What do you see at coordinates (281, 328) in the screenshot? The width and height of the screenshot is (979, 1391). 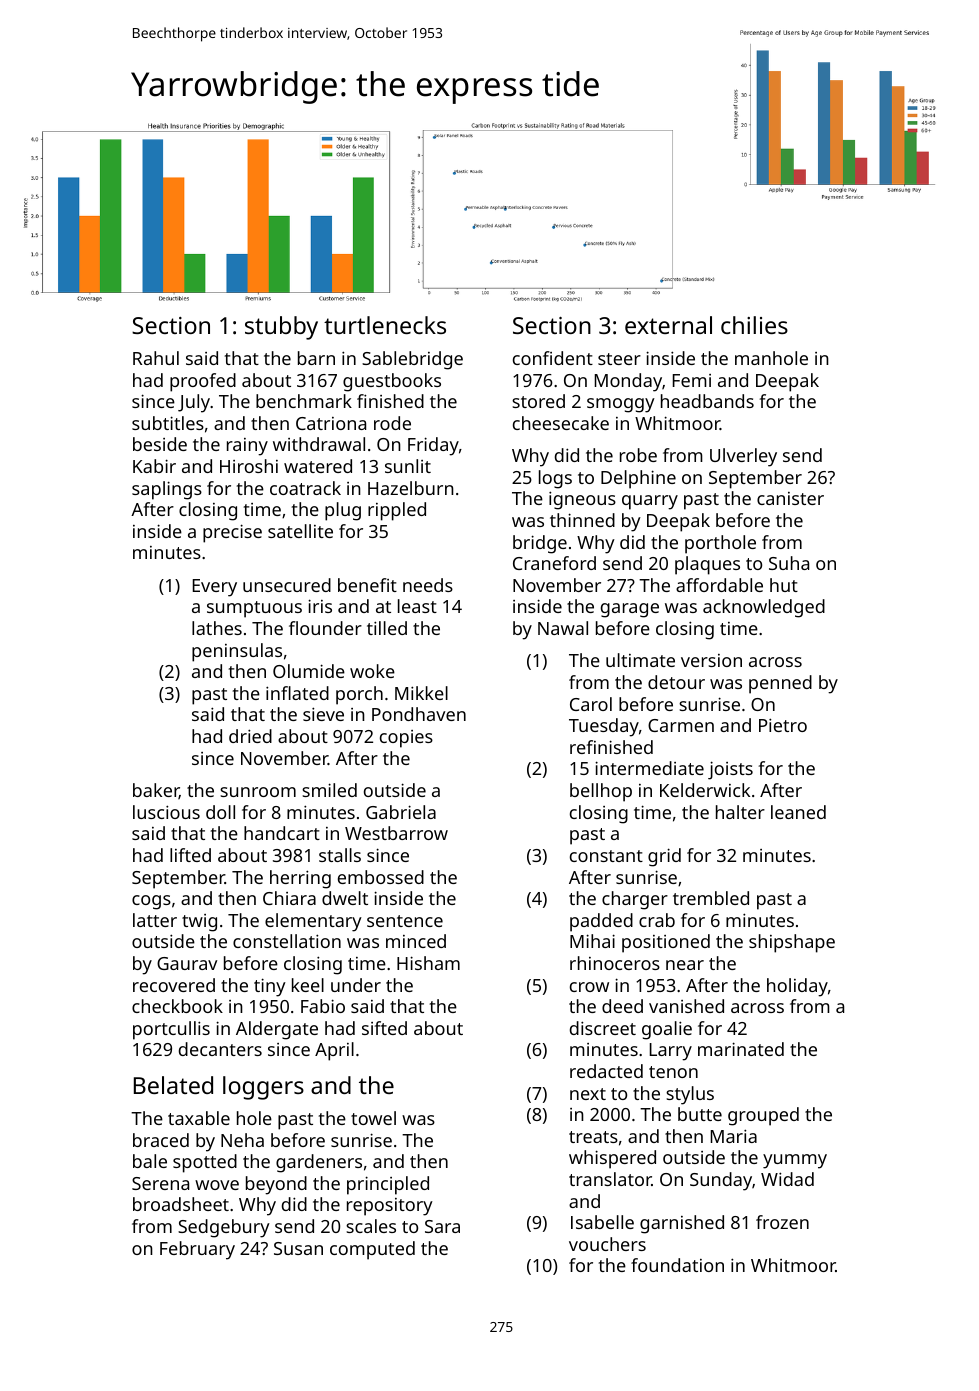 I see `stubby` at bounding box center [281, 328].
